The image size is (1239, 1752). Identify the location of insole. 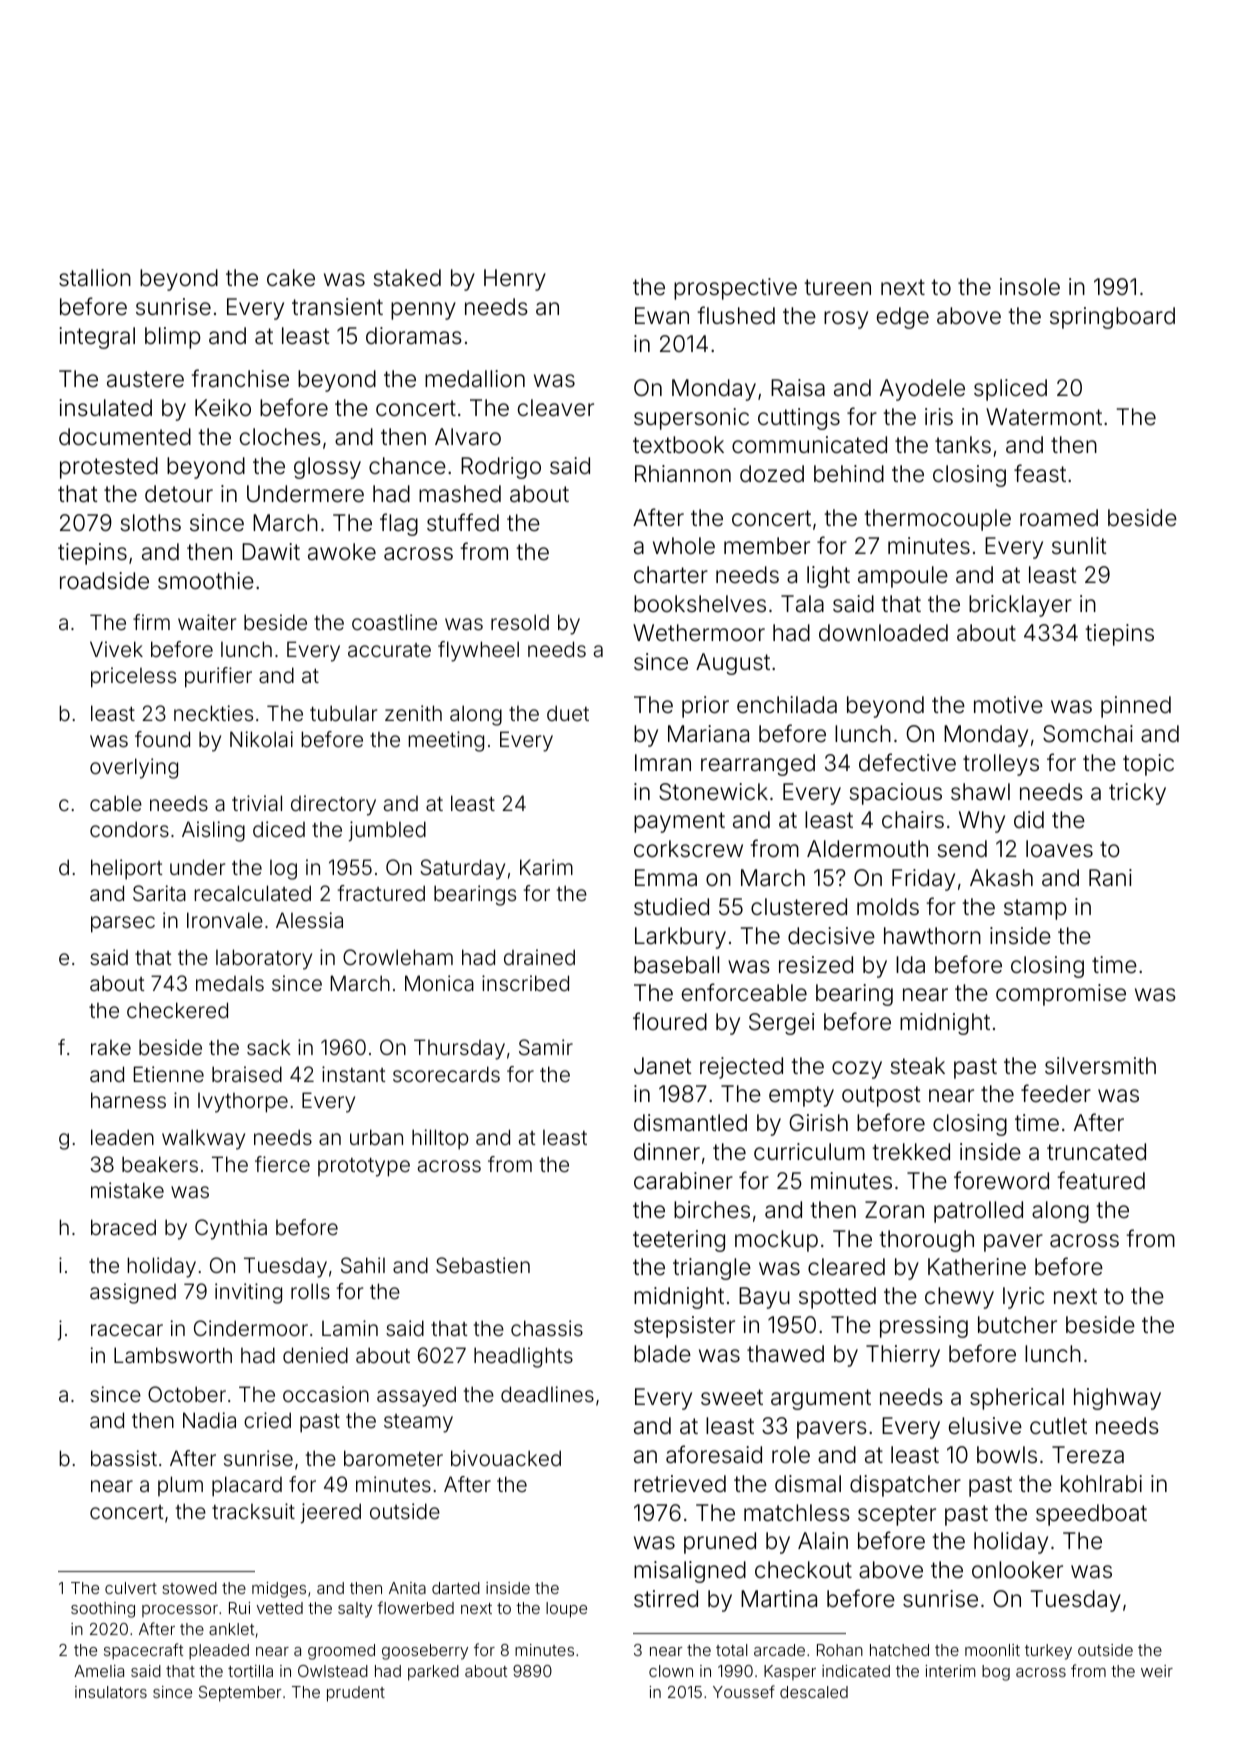
(1030, 287).
